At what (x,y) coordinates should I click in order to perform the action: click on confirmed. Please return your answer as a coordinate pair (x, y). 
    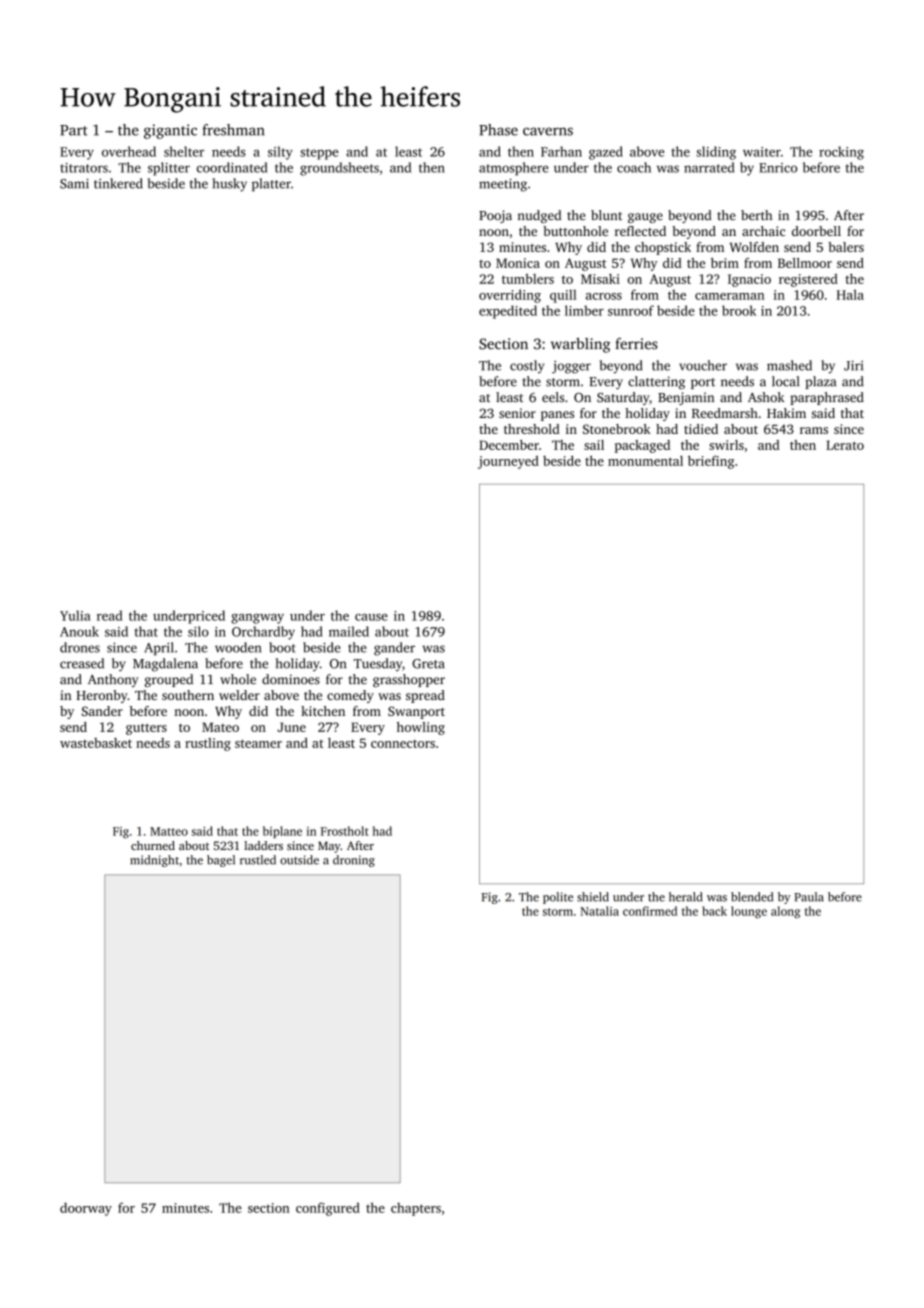
    Looking at the image, I should click on (650, 911).
